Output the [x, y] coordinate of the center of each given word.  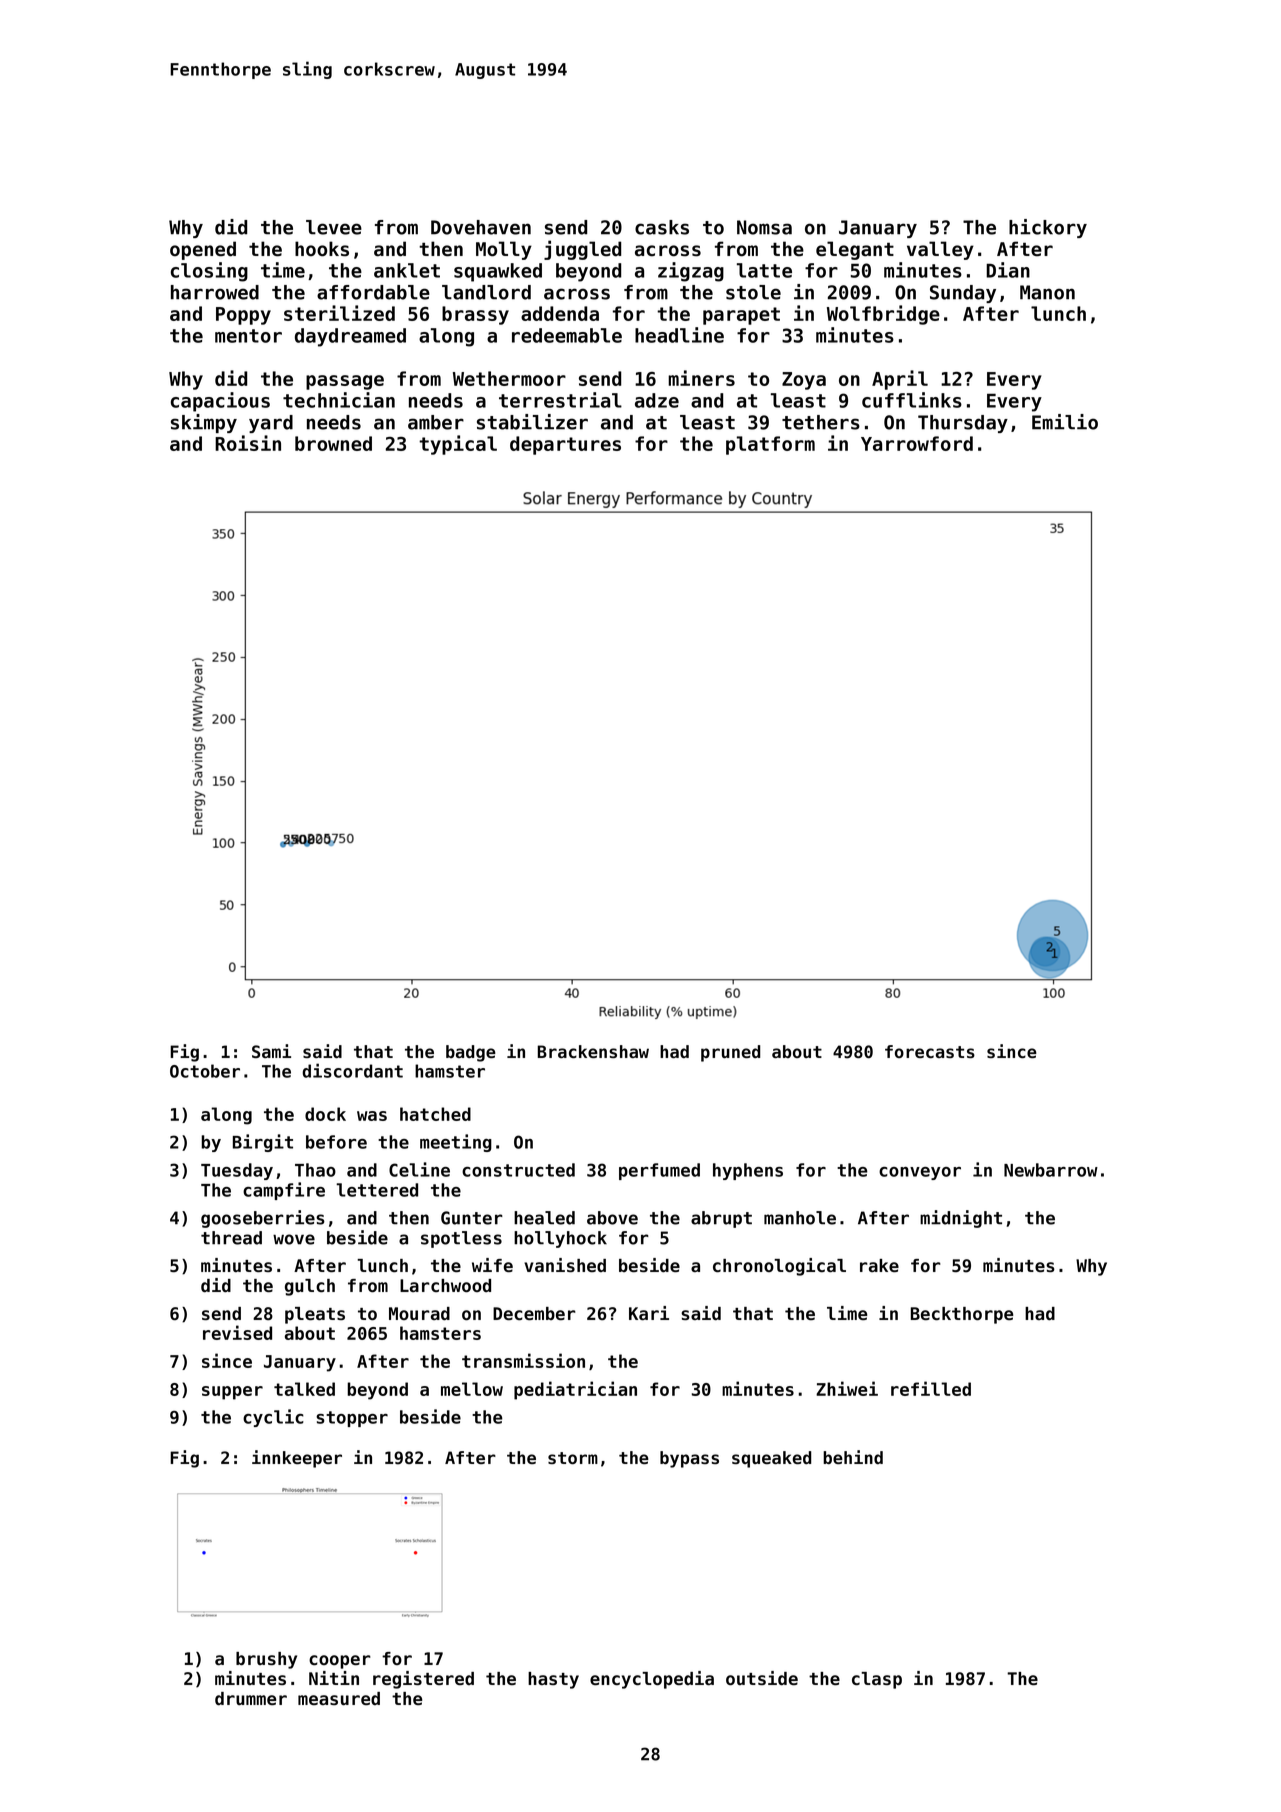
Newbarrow [1051, 1170]
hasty [553, 1680]
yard [271, 424]
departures [565, 445]
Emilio [1065, 422]
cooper [340, 1662]
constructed [518, 1170]
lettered [377, 1190]
